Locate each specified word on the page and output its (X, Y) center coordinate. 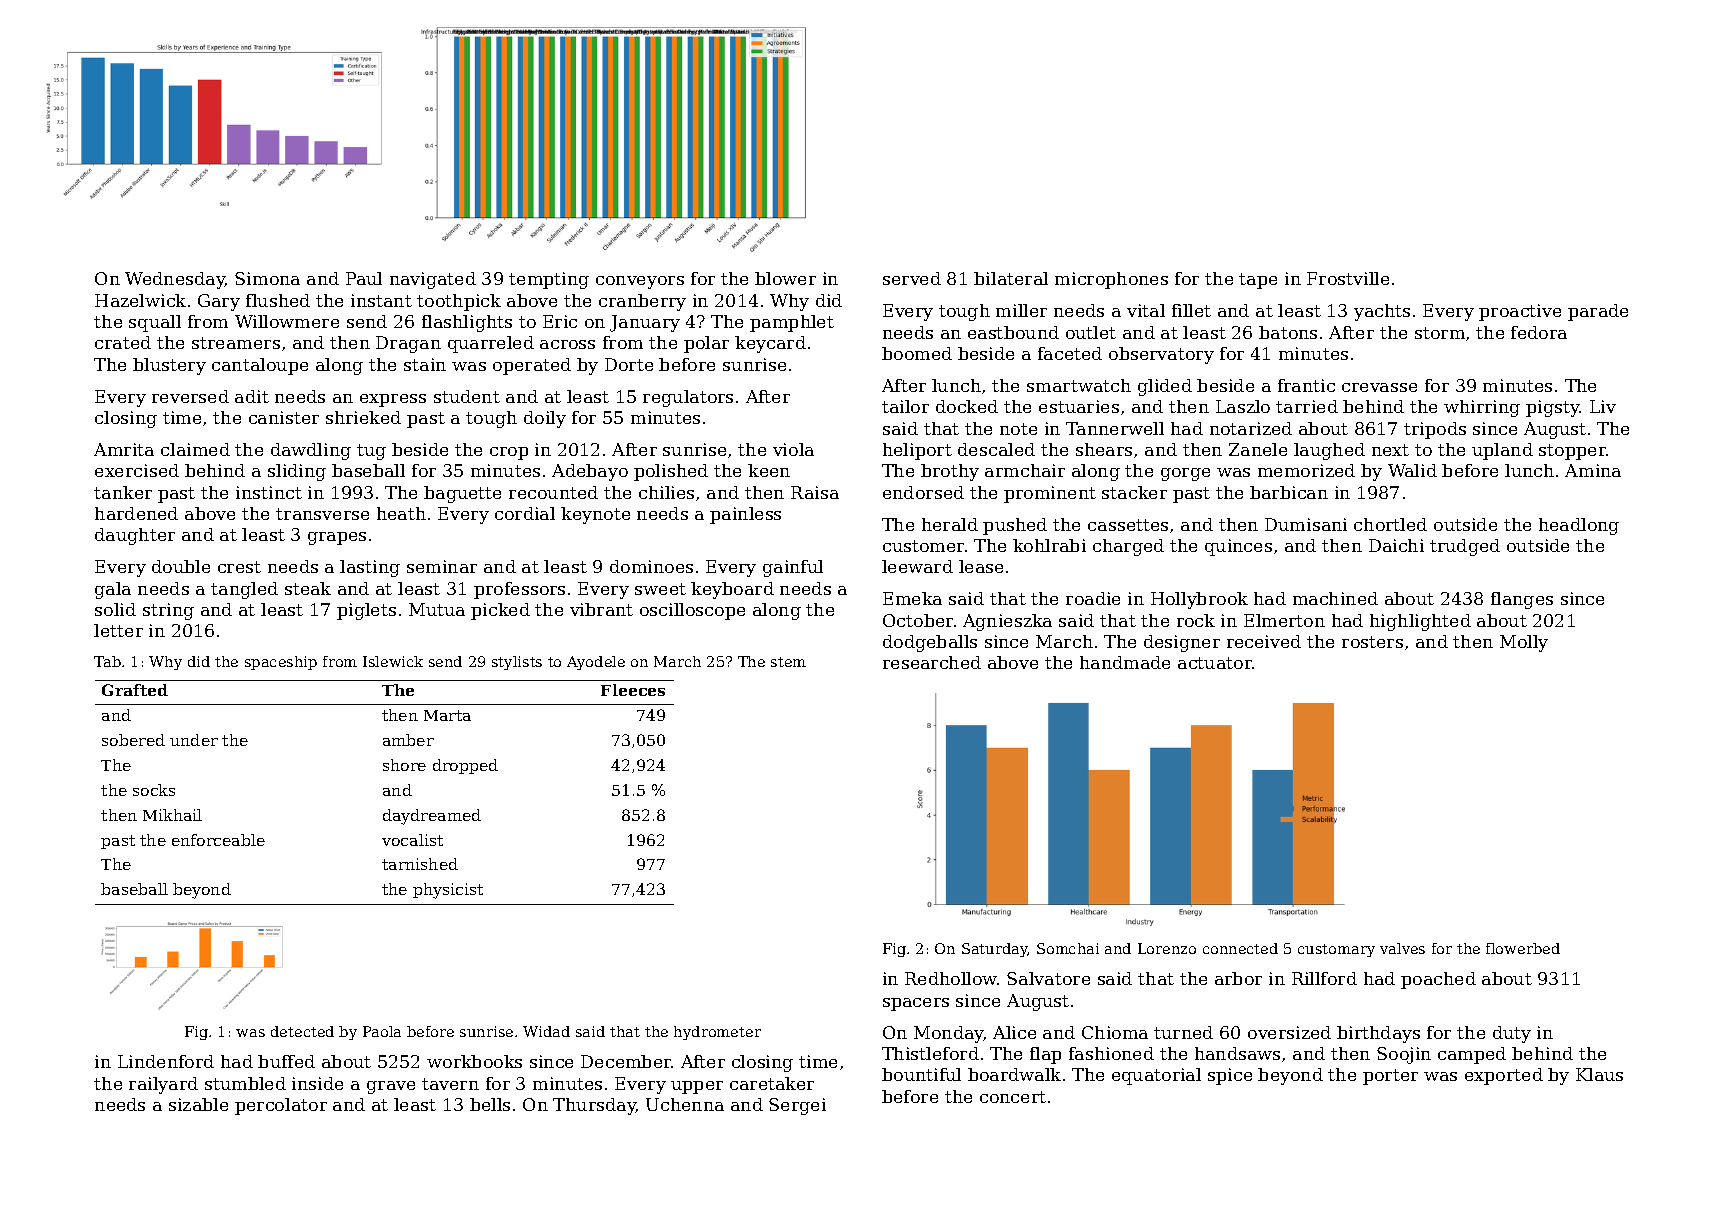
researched (932, 662)
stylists (517, 663)
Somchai (1068, 948)
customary (1336, 950)
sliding (297, 472)
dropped (465, 766)
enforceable (218, 840)
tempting (549, 280)
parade (1598, 312)
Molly (1524, 643)
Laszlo (1243, 406)
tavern (450, 1084)
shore (404, 765)
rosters (1372, 642)
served (912, 278)
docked (967, 406)
